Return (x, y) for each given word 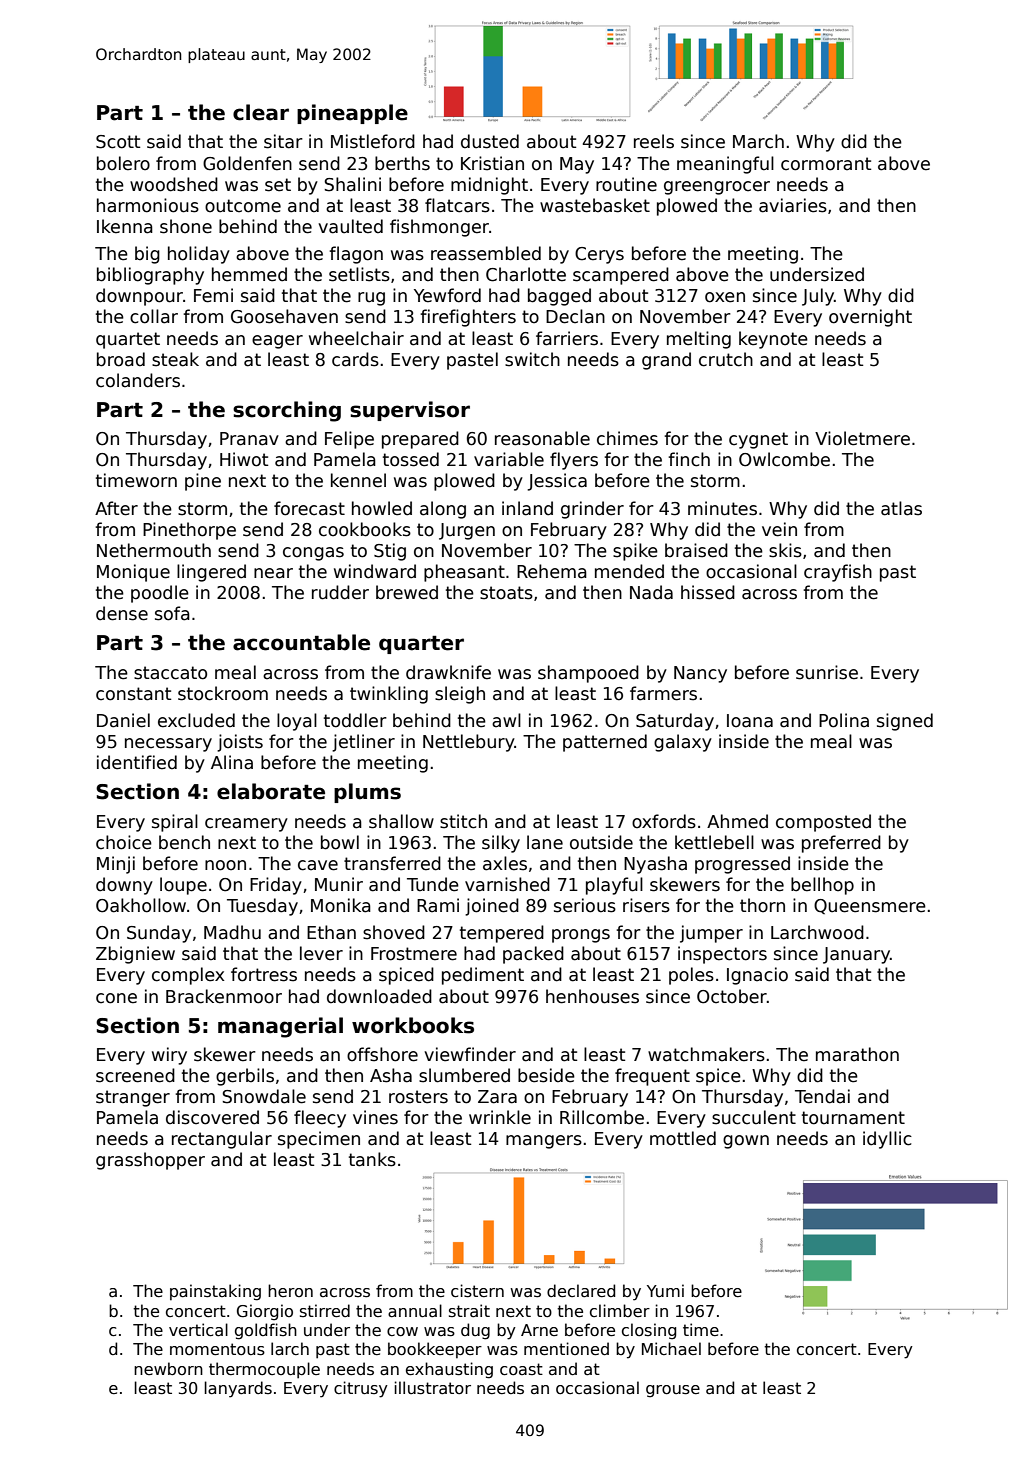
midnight (489, 186)
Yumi (665, 1290)
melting (699, 340)
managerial (280, 1027)
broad (121, 359)
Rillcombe (602, 1117)
